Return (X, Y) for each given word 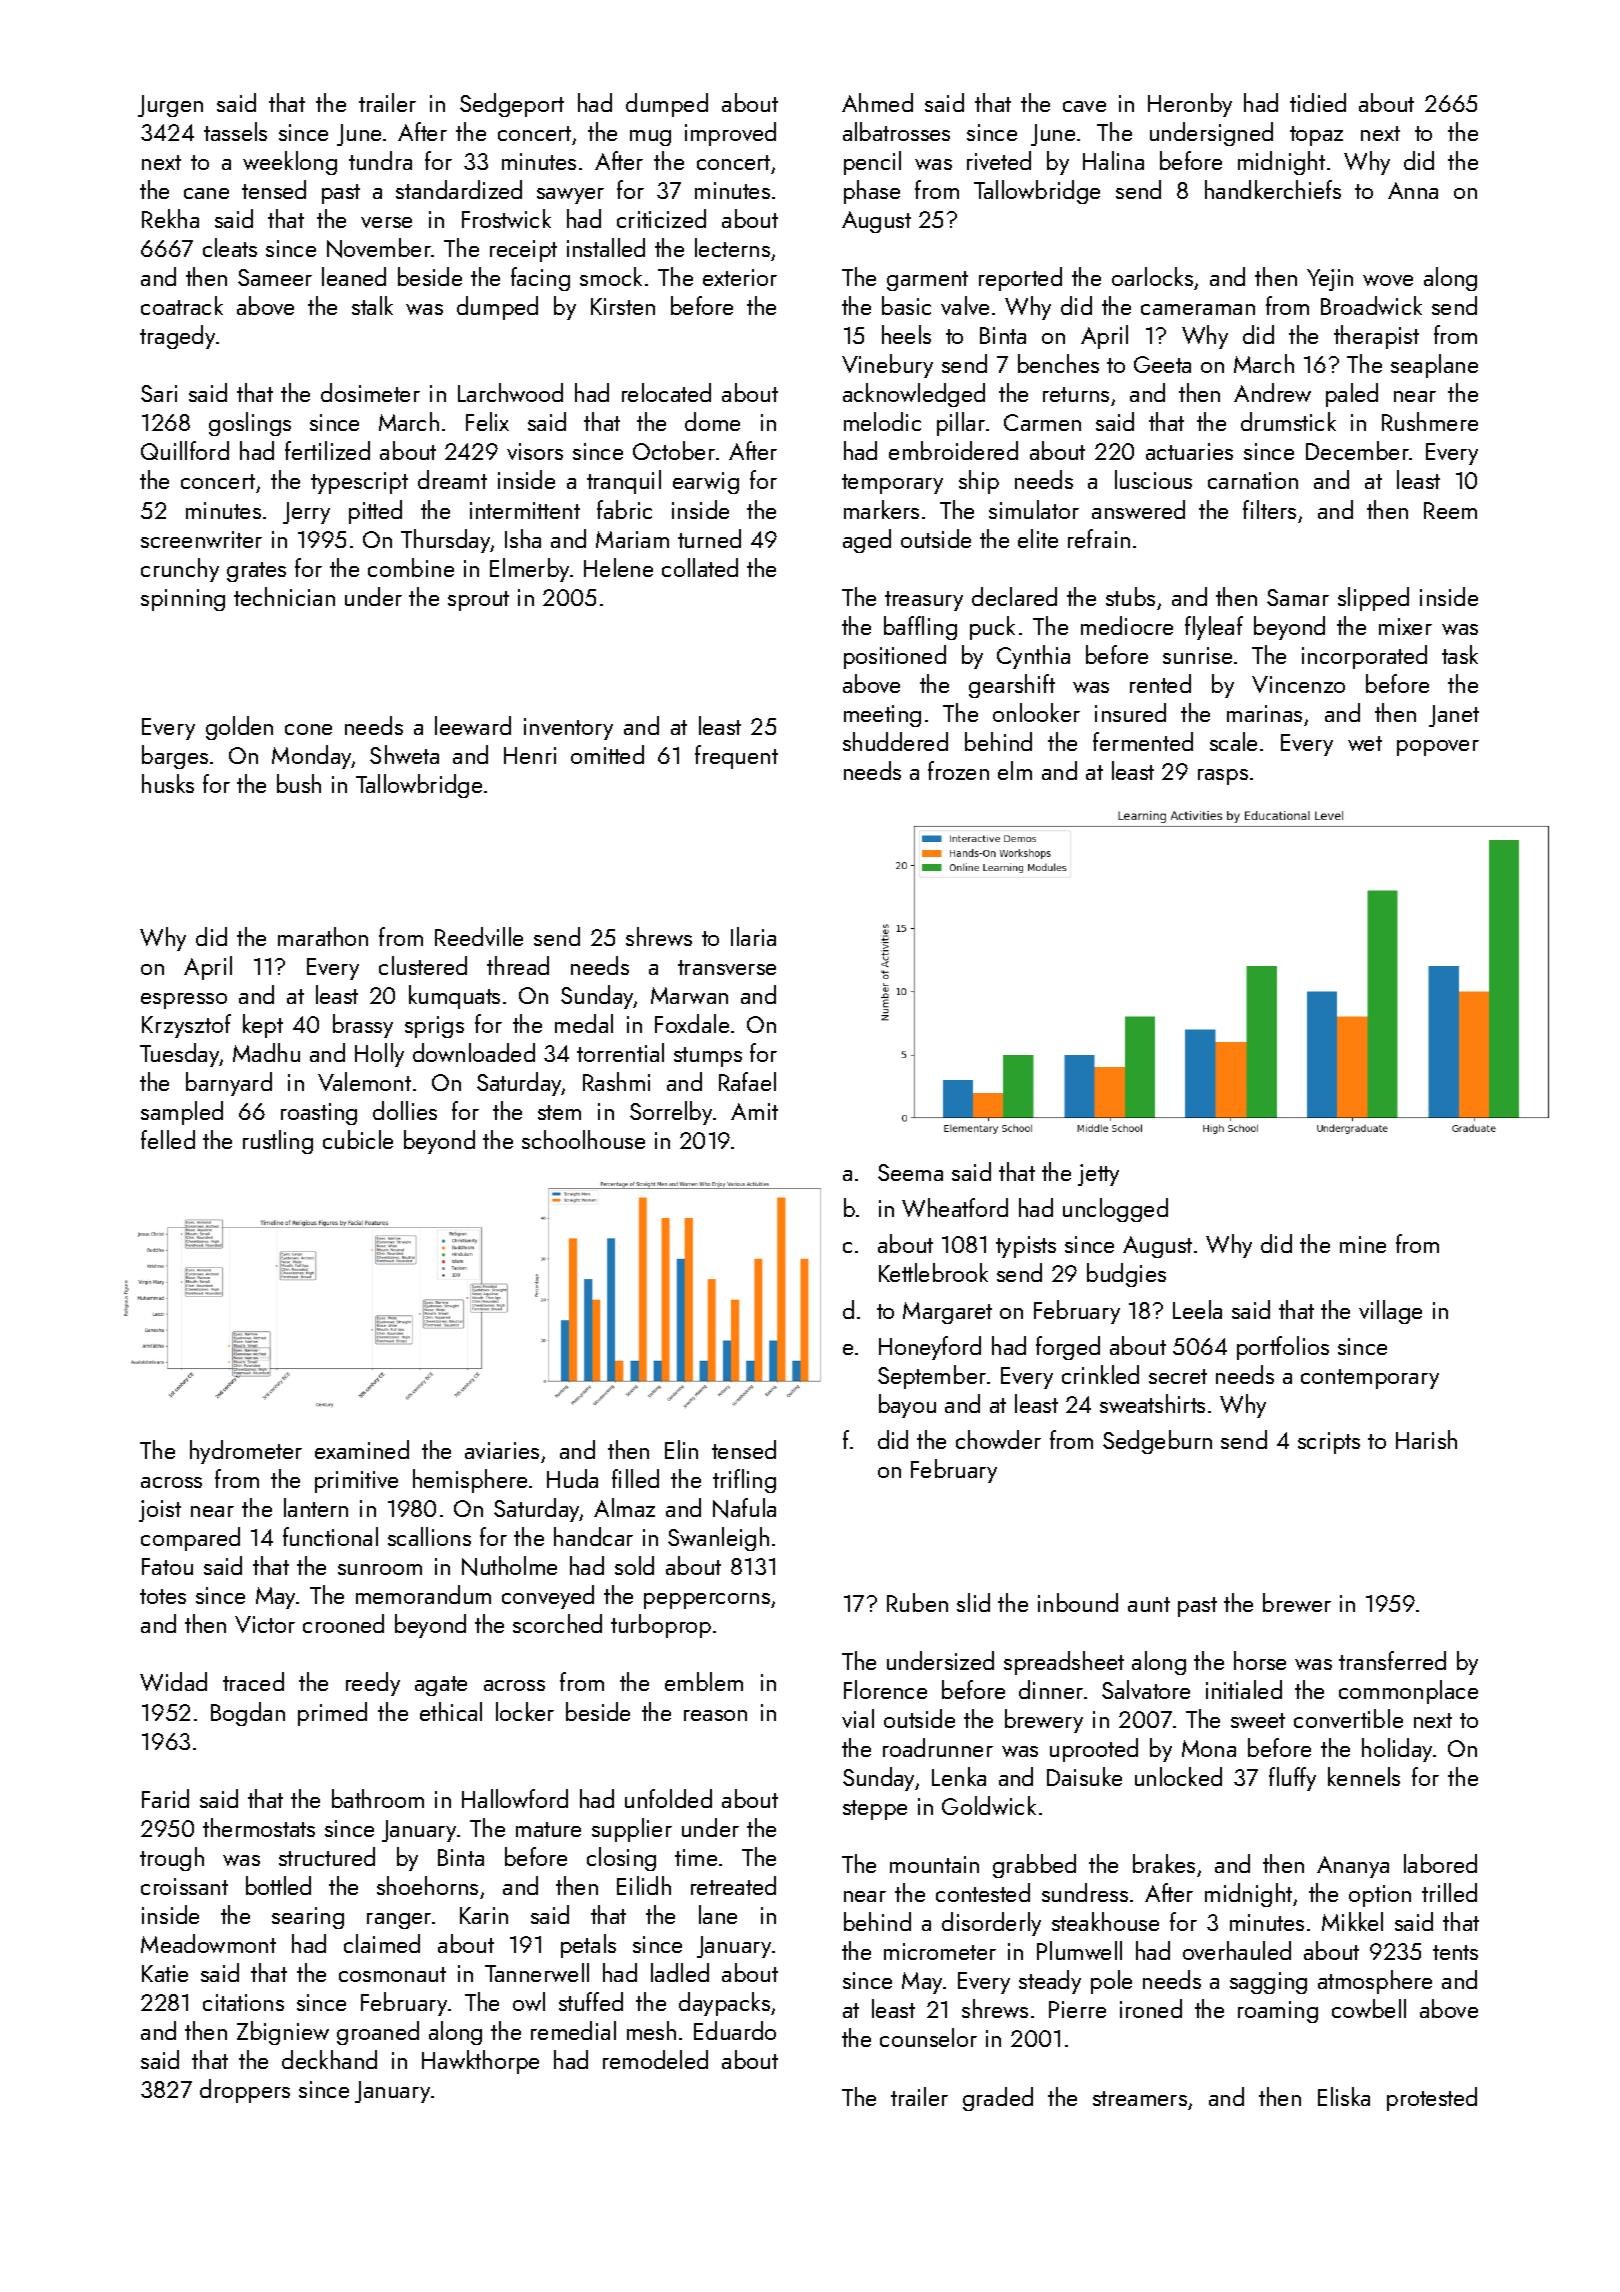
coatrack (182, 305)
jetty (1098, 1175)
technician (284, 596)
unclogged (1115, 1210)
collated (700, 567)
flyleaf (1214, 628)
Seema (910, 1172)
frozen (958, 770)
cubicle (358, 1139)
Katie (165, 1973)
